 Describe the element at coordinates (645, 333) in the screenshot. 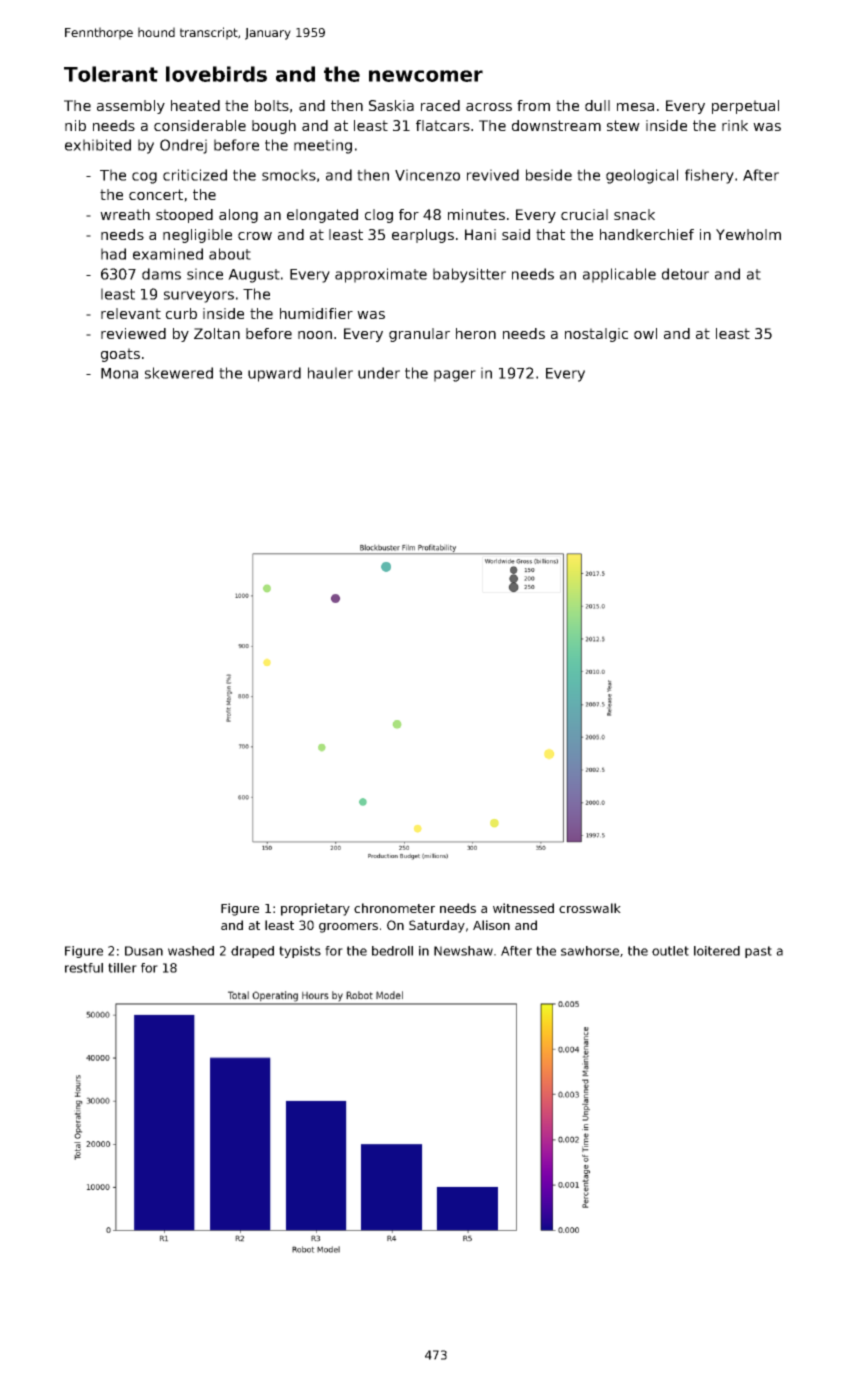

I see `owl` at that location.
